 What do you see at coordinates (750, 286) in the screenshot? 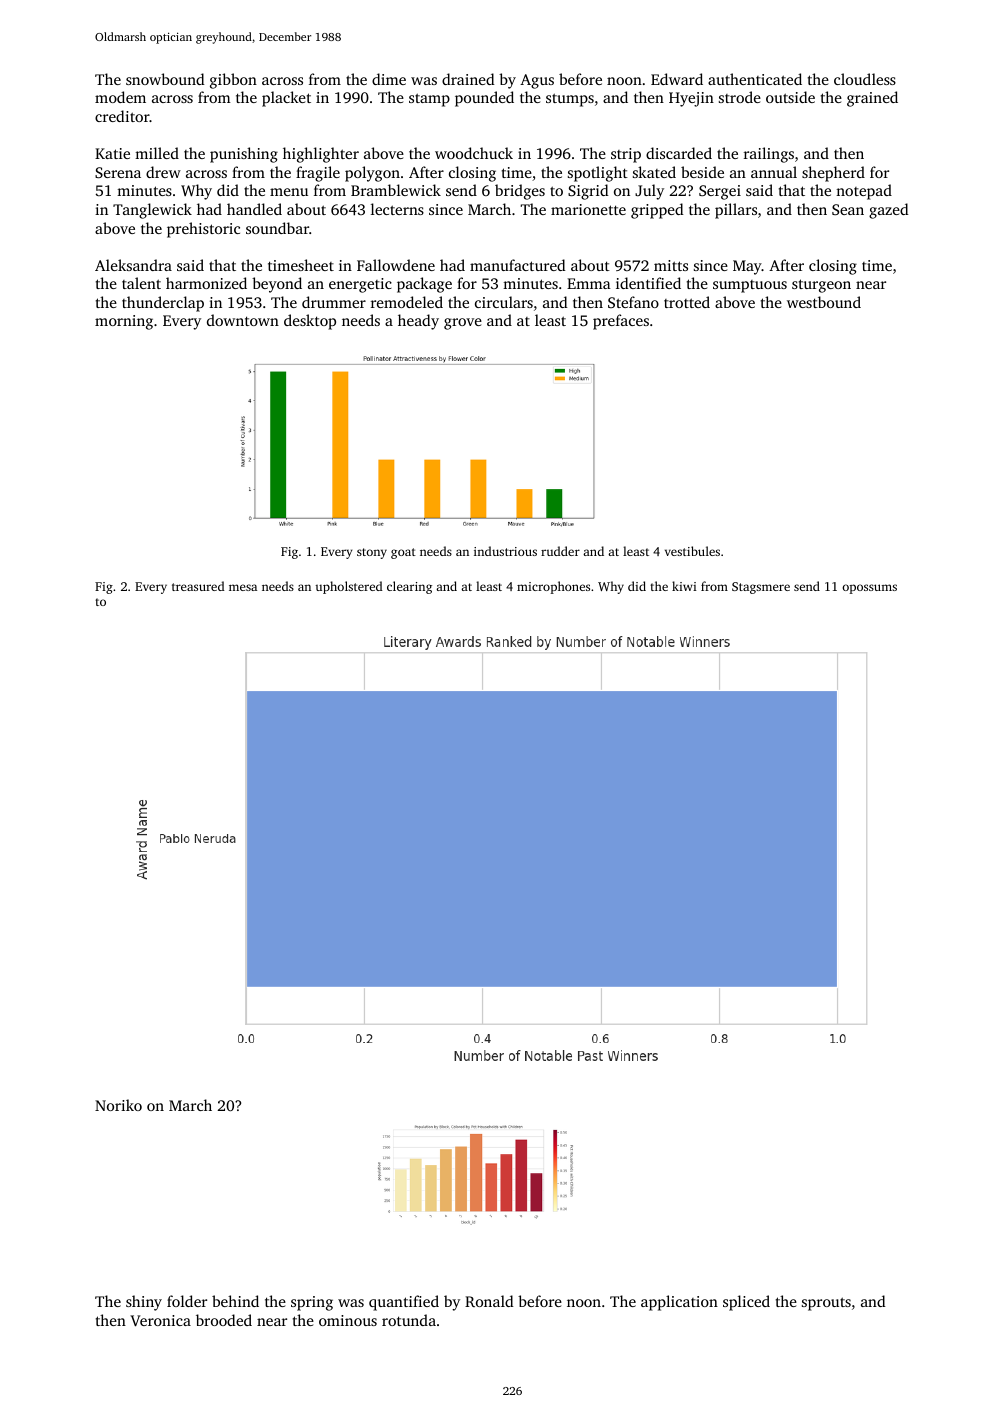
I see `sumptuous` at bounding box center [750, 286].
